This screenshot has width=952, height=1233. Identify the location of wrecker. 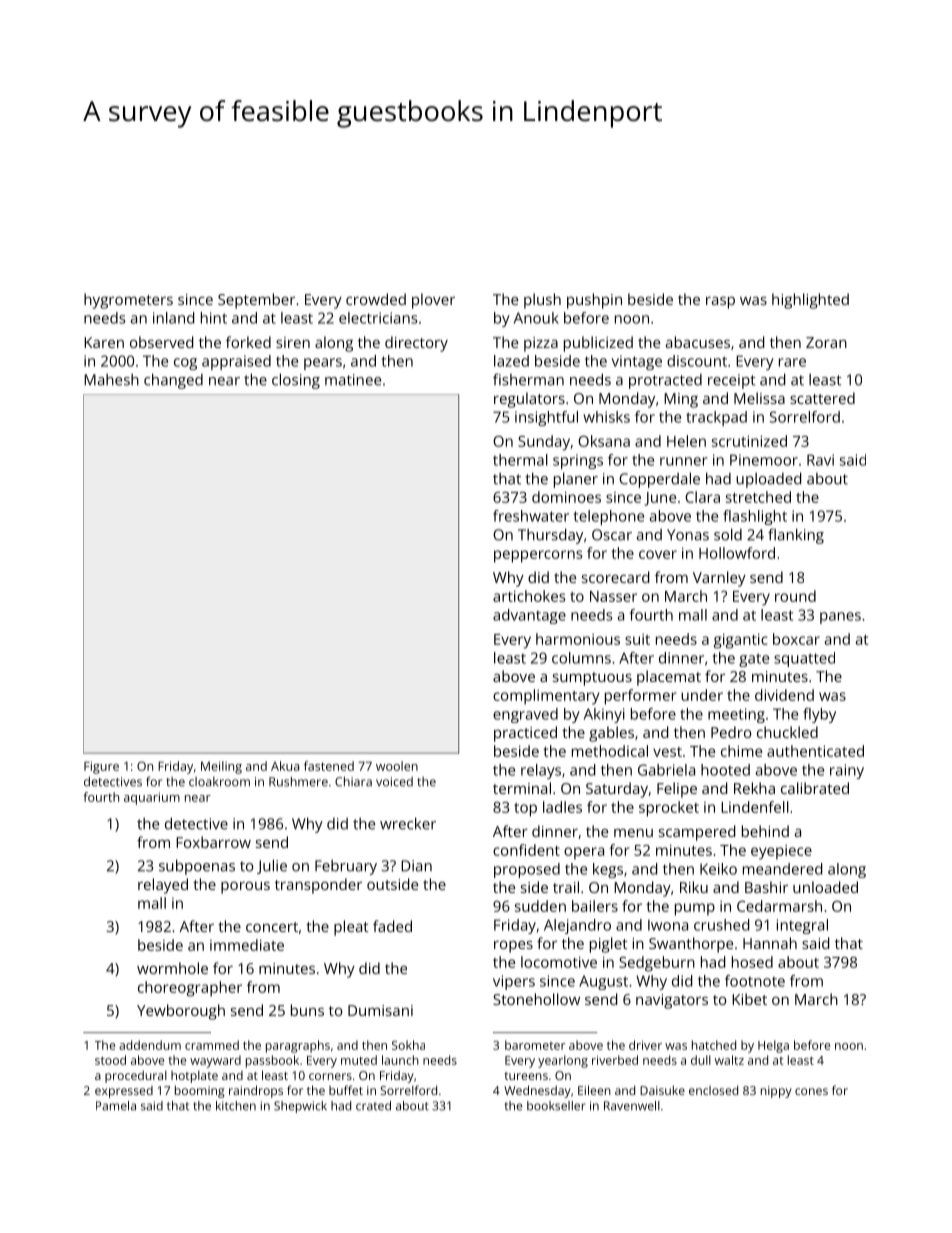
(408, 823).
